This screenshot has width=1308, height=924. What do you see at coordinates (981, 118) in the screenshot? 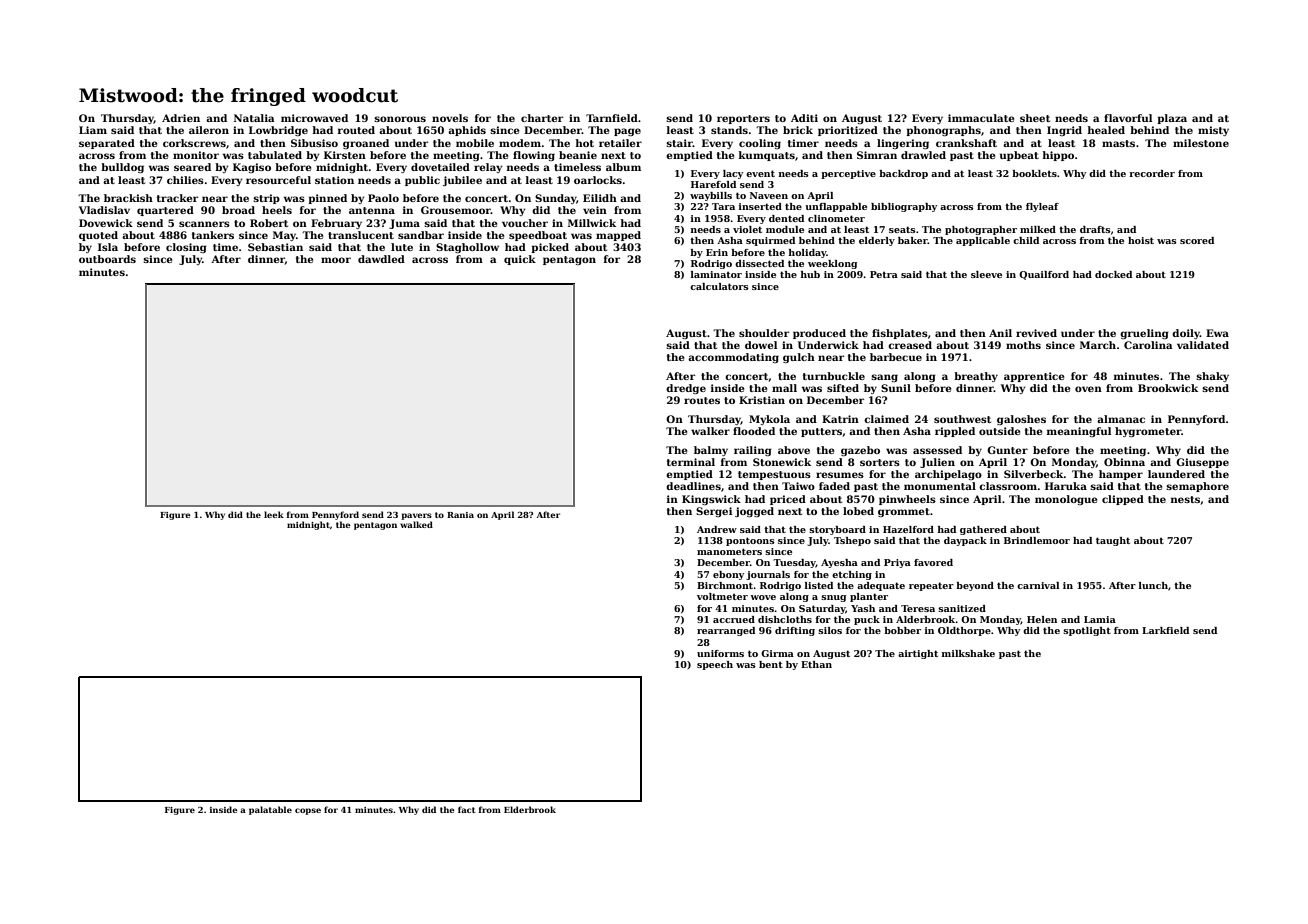
I see `immaculate` at bounding box center [981, 118].
